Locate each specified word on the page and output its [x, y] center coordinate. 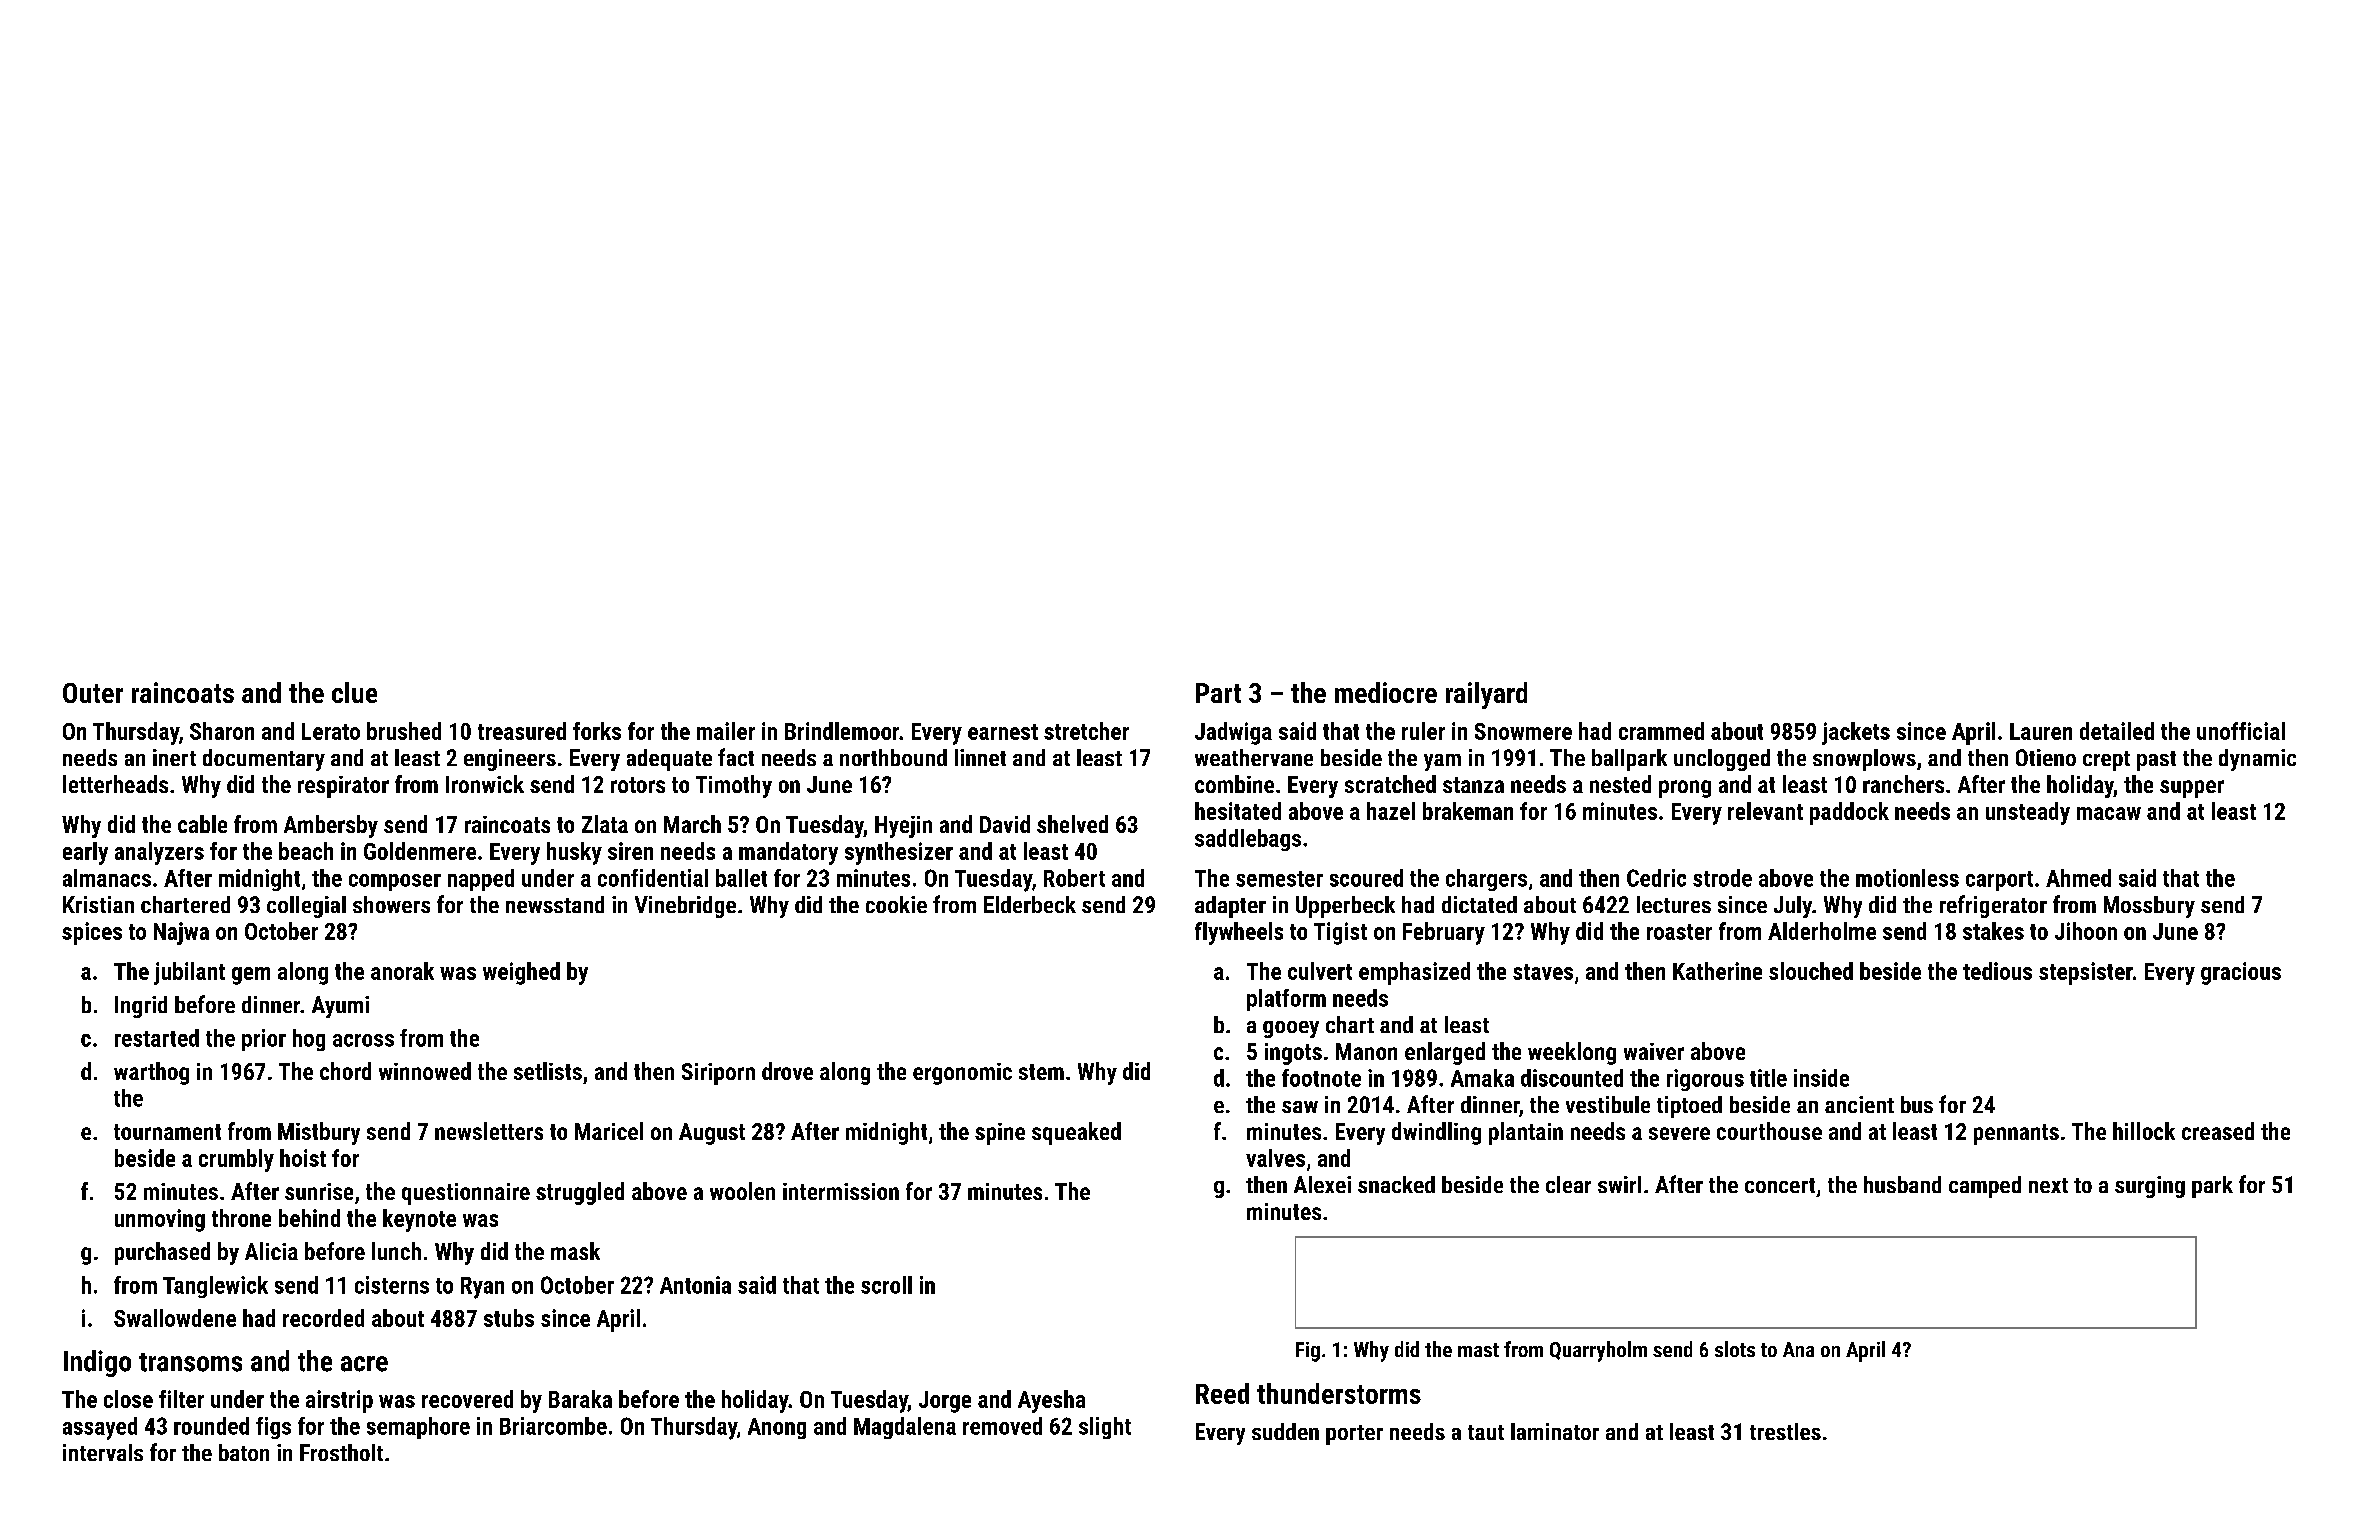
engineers [510, 760]
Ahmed [2078, 878]
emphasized [1414, 973]
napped [481, 880]
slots [1735, 1349]
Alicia [271, 1251]
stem [1041, 1072]
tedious [1997, 971]
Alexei [1322, 1184]
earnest [1003, 732]
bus [1917, 1104]
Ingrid [141, 1007]
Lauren [2041, 731]
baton [244, 1452]
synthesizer [899, 853]
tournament [167, 1132]
